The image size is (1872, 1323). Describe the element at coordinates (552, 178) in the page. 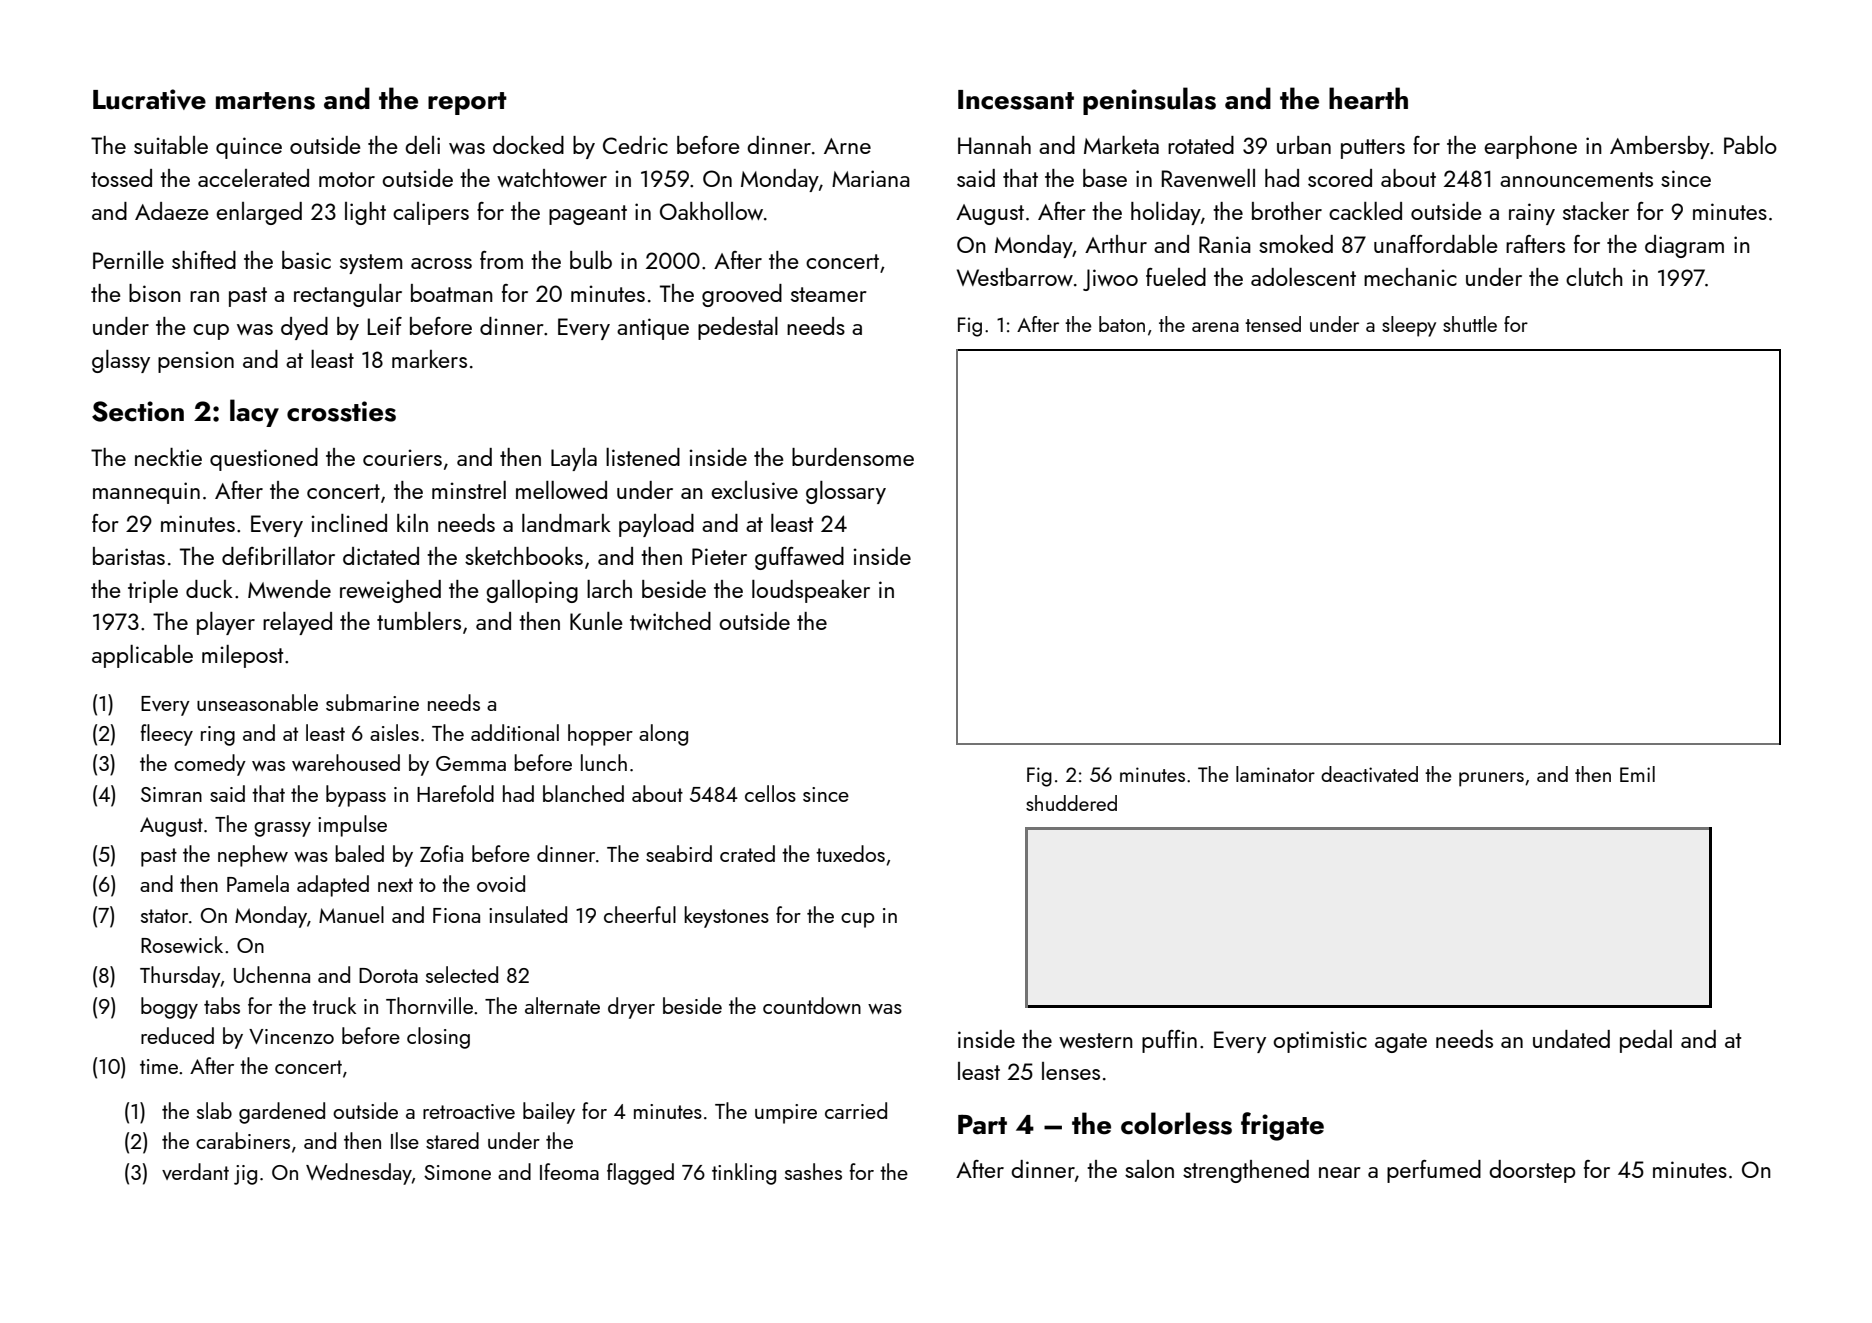

I see `watchtower` at that location.
